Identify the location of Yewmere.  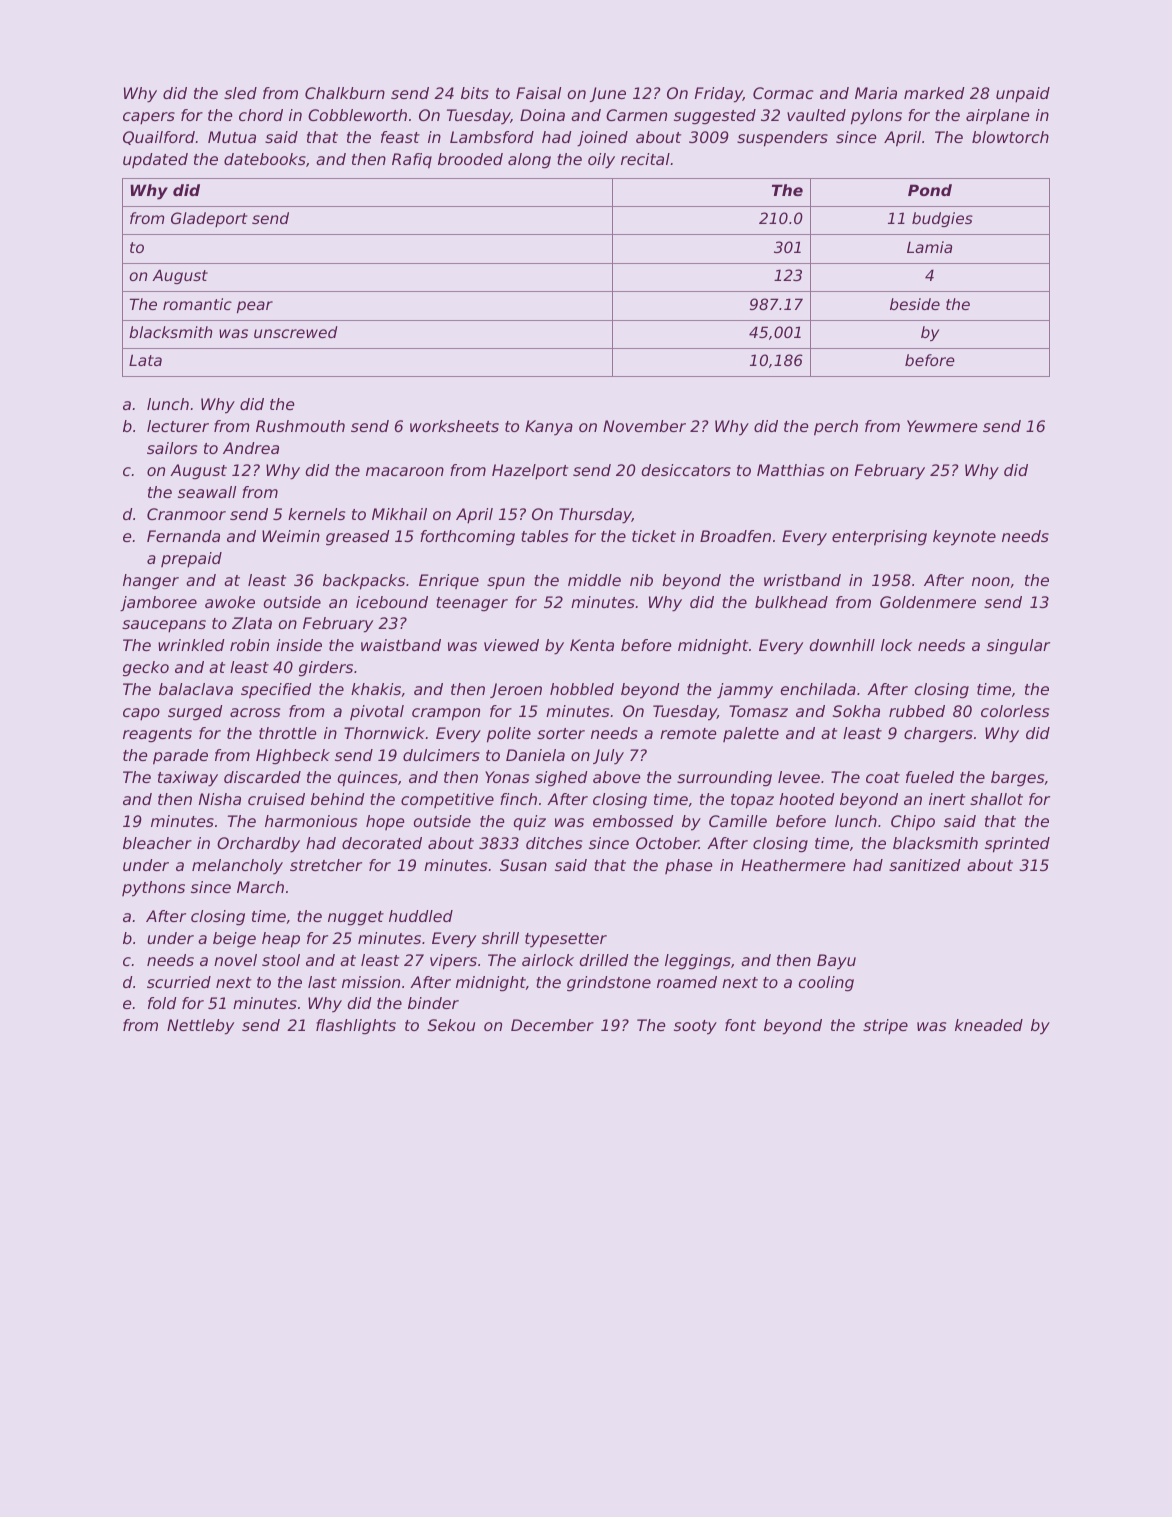
(942, 426).
